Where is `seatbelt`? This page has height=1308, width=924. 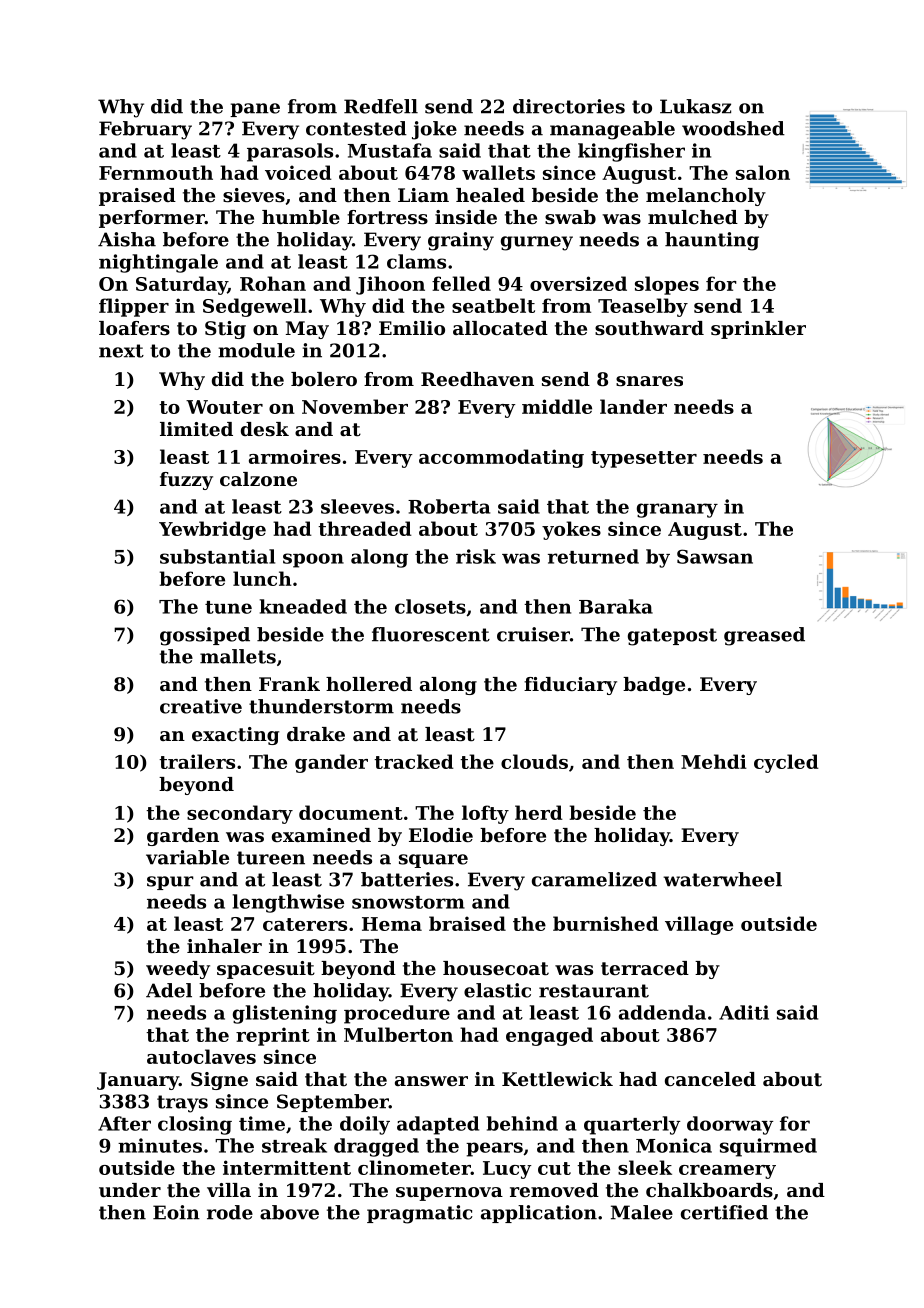 seatbelt is located at coordinates (493, 305).
